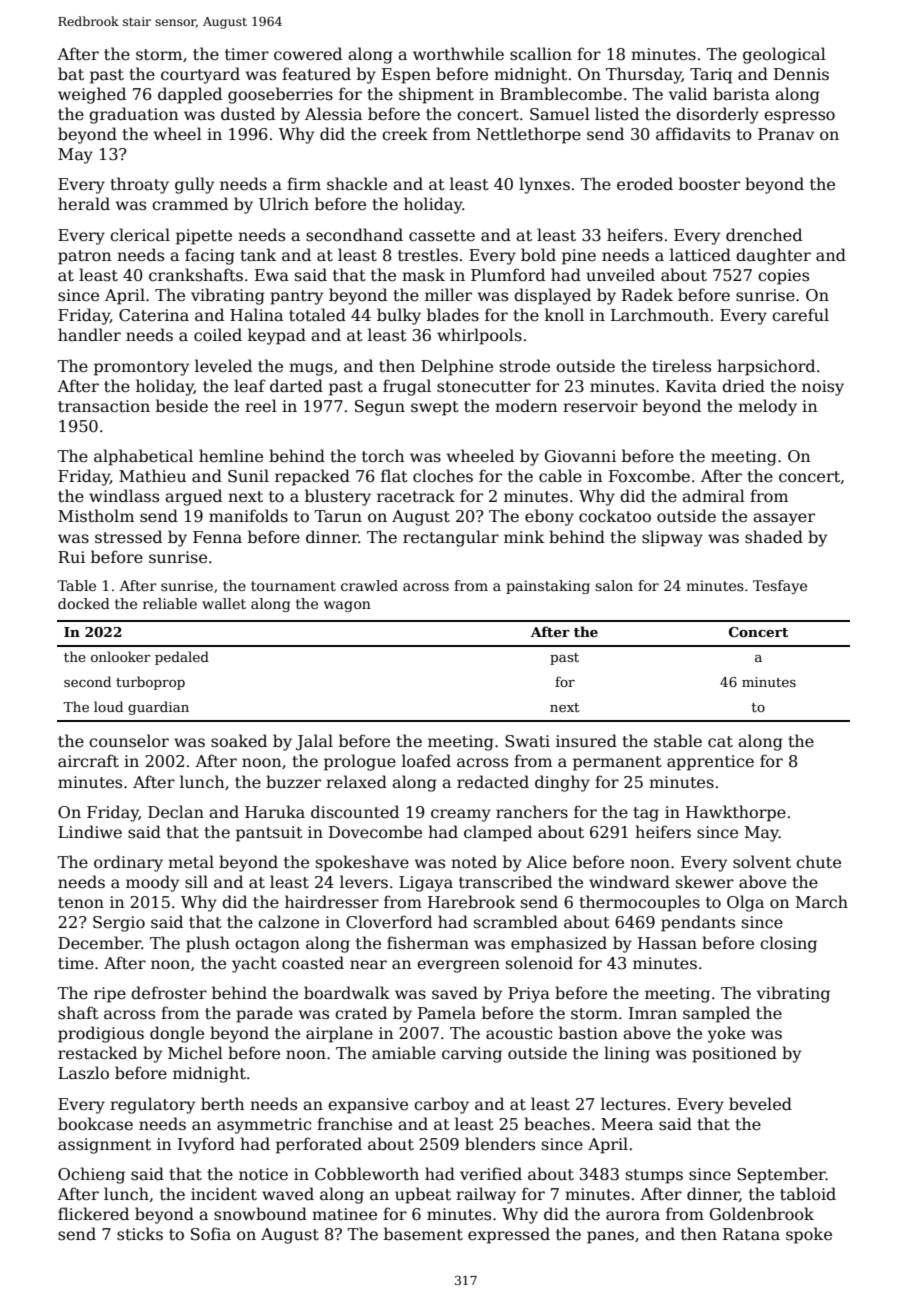 Image resolution: width=908 pixels, height=1316 pixels. What do you see at coordinates (486, 1195) in the screenshot?
I see `railway` at bounding box center [486, 1195].
